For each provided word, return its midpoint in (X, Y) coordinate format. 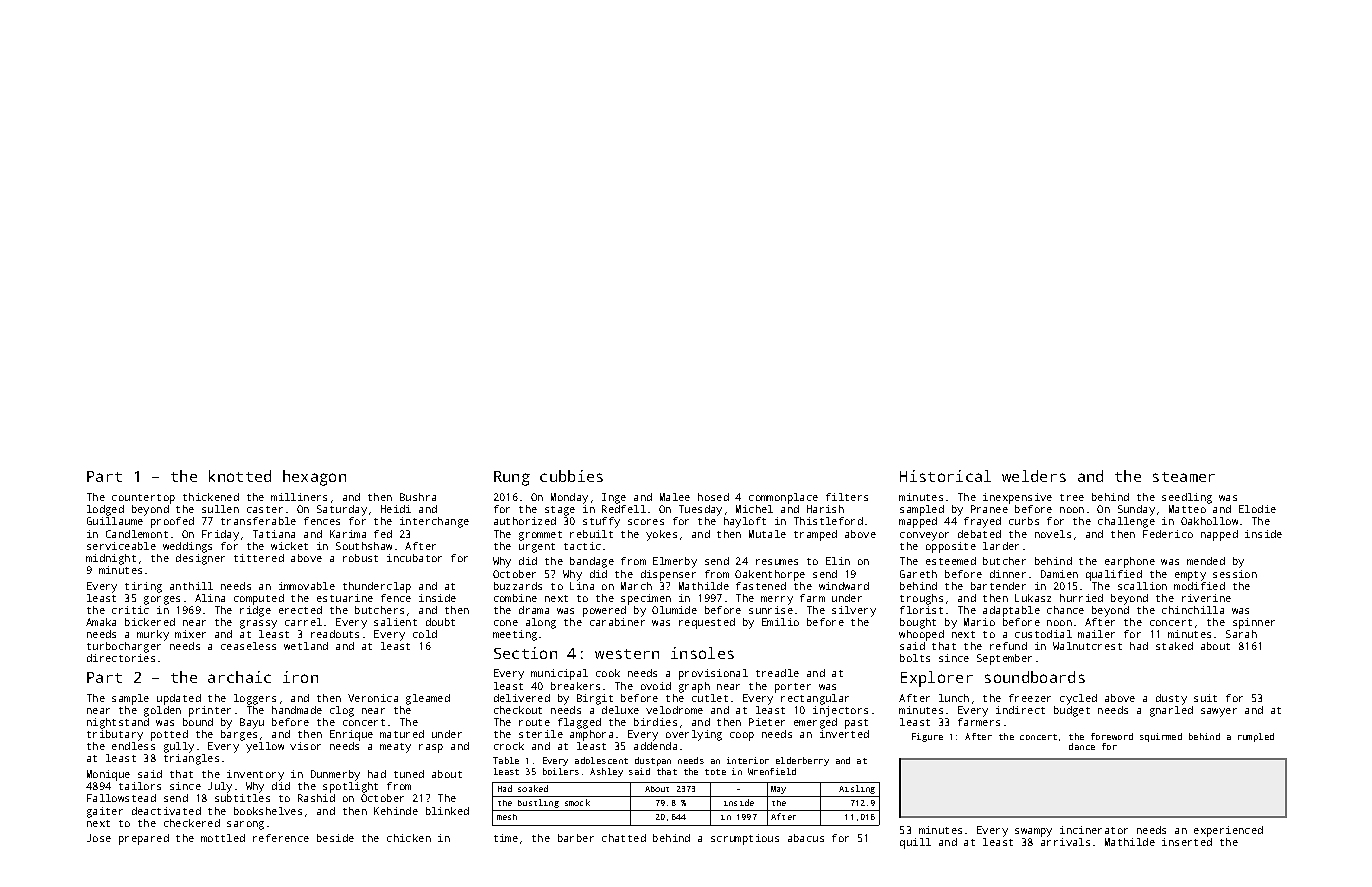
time (506, 838)
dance (1082, 746)
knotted (240, 476)
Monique (108, 775)
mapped (918, 522)
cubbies (571, 476)
